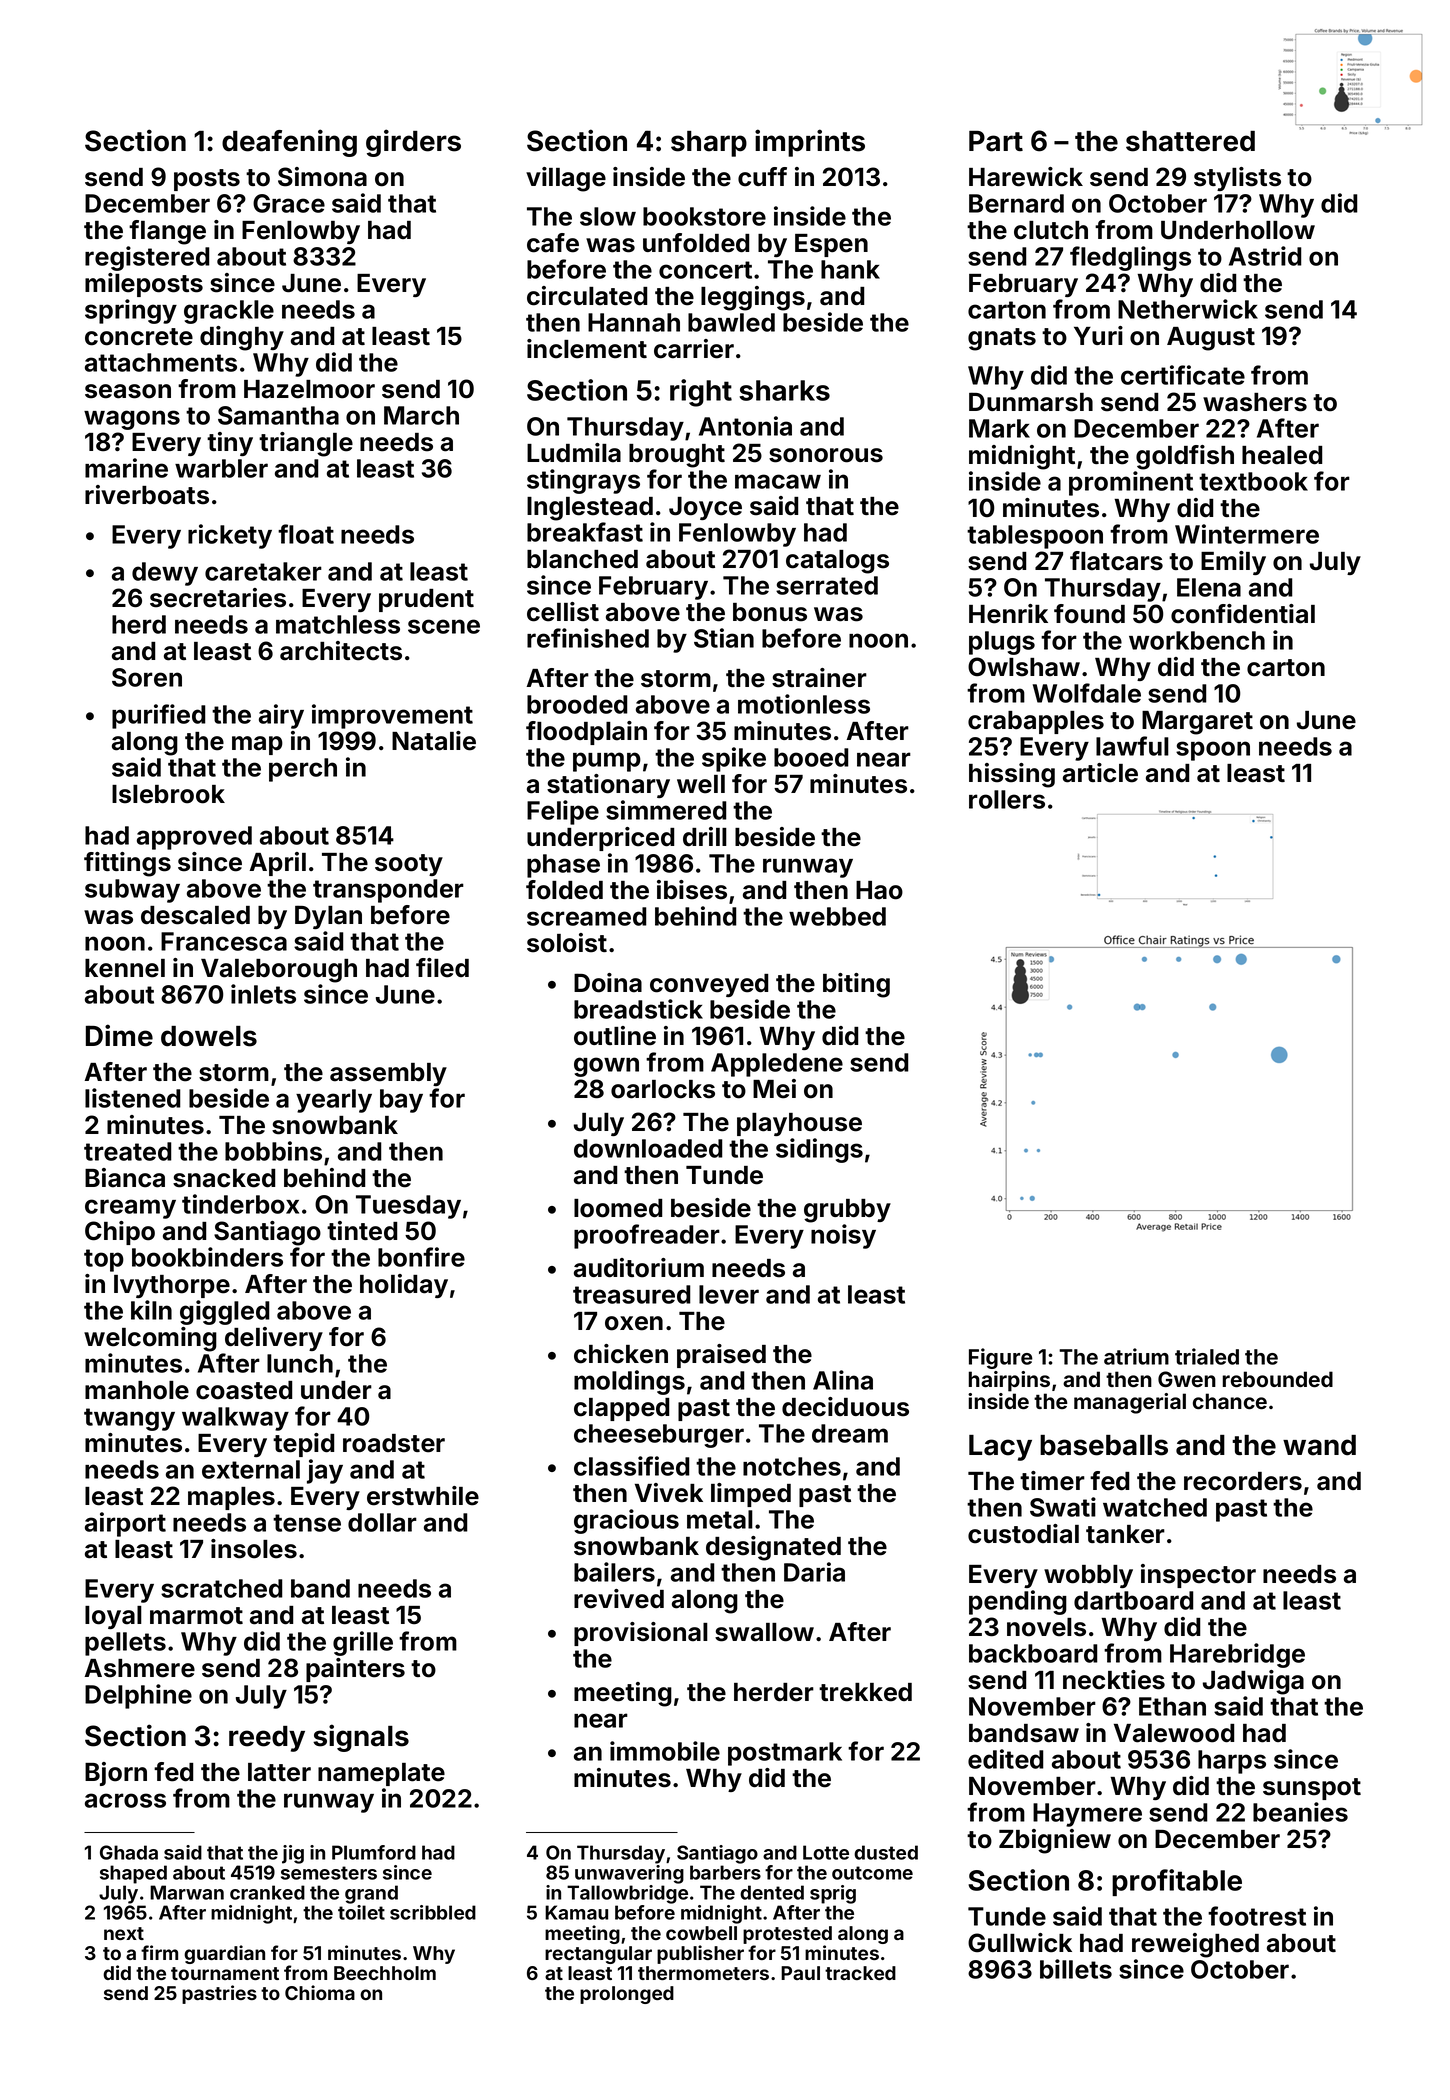  Describe the element at coordinates (590, 509) in the screenshot. I see `Inglestead` at that location.
